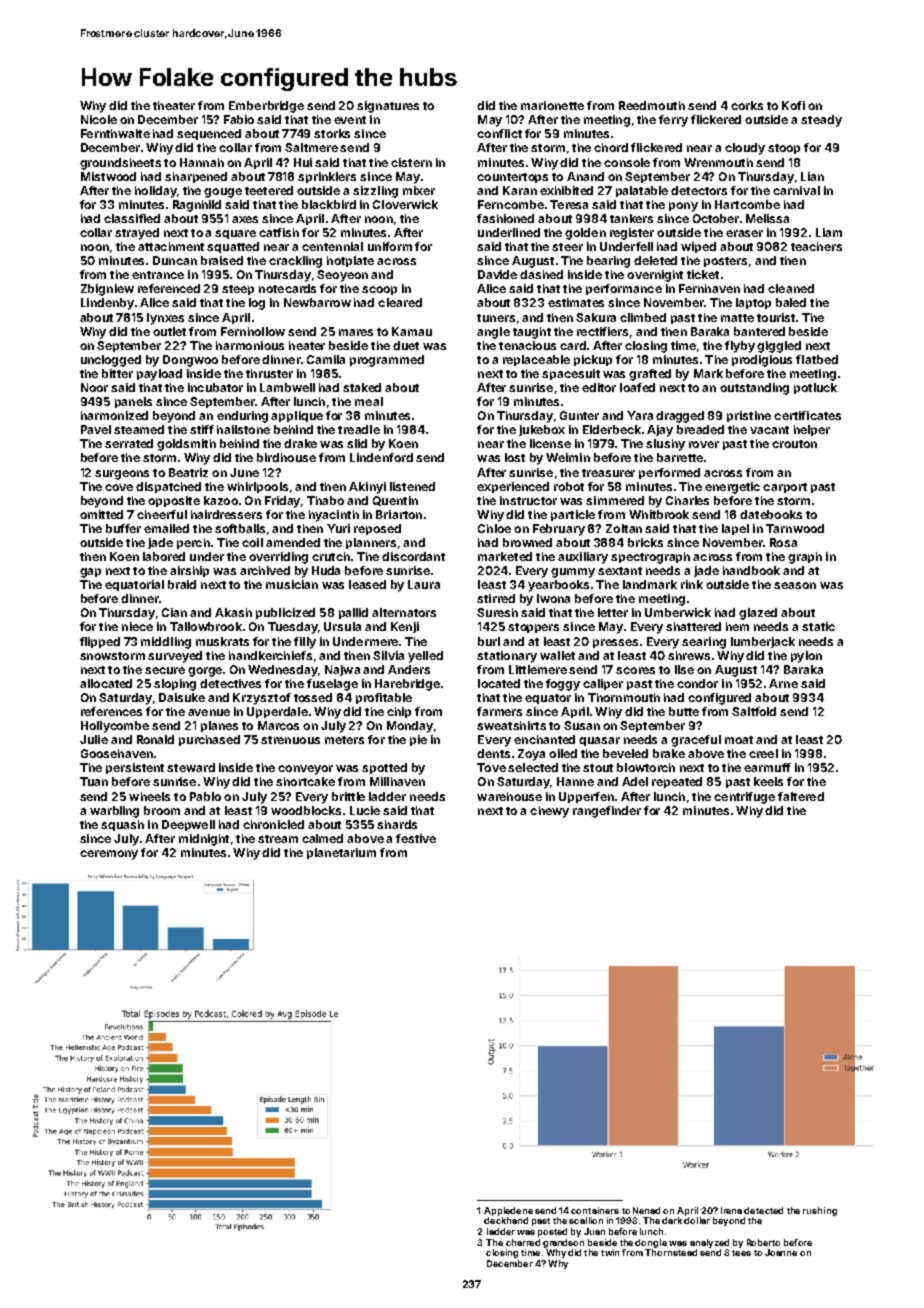 The height and width of the screenshot is (1308, 924). Describe the element at coordinates (222, 641) in the screenshot. I see `muskrats` at that location.
